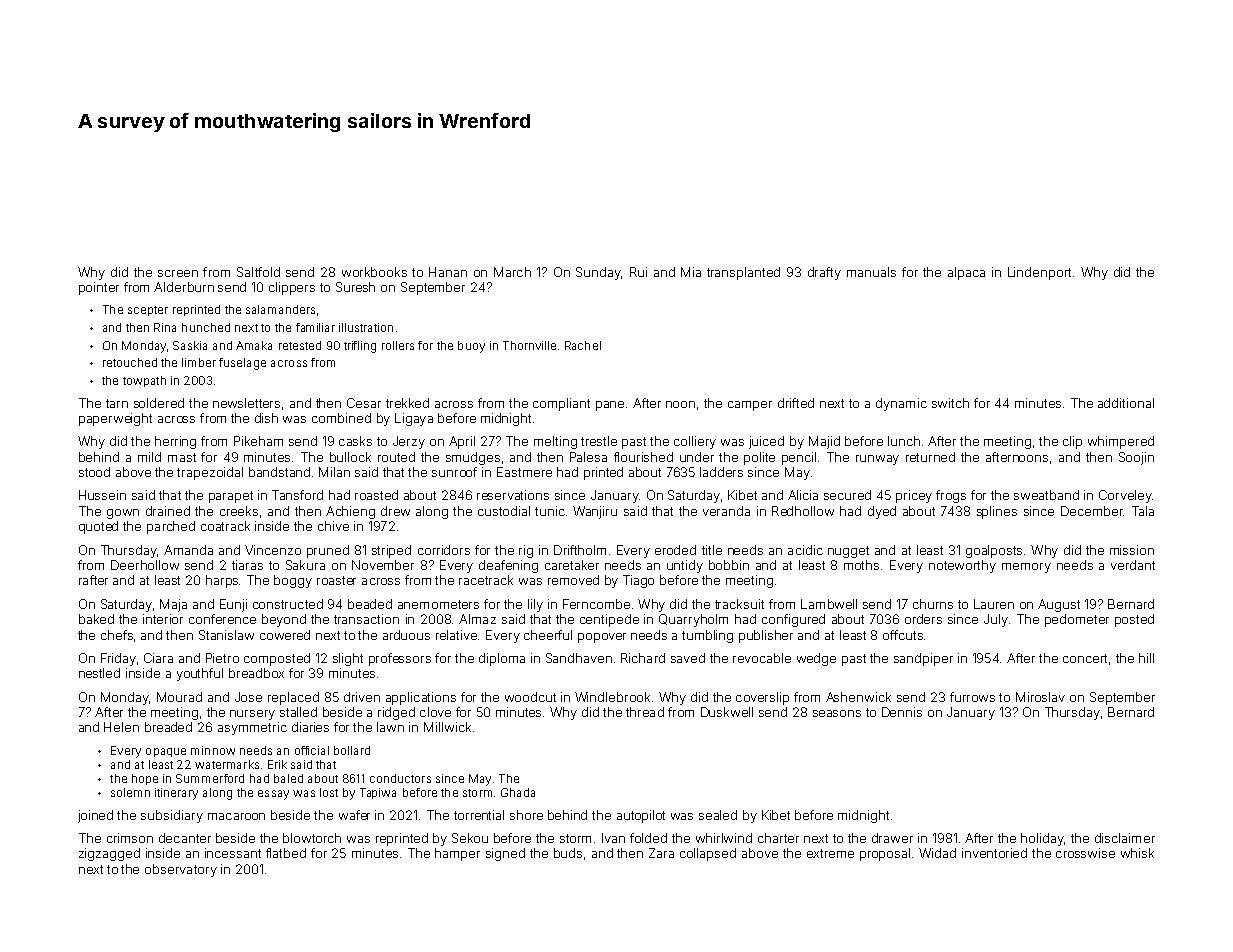 The width and height of the document is (1233, 952). I want to click on Alderburn, so click(184, 287).
